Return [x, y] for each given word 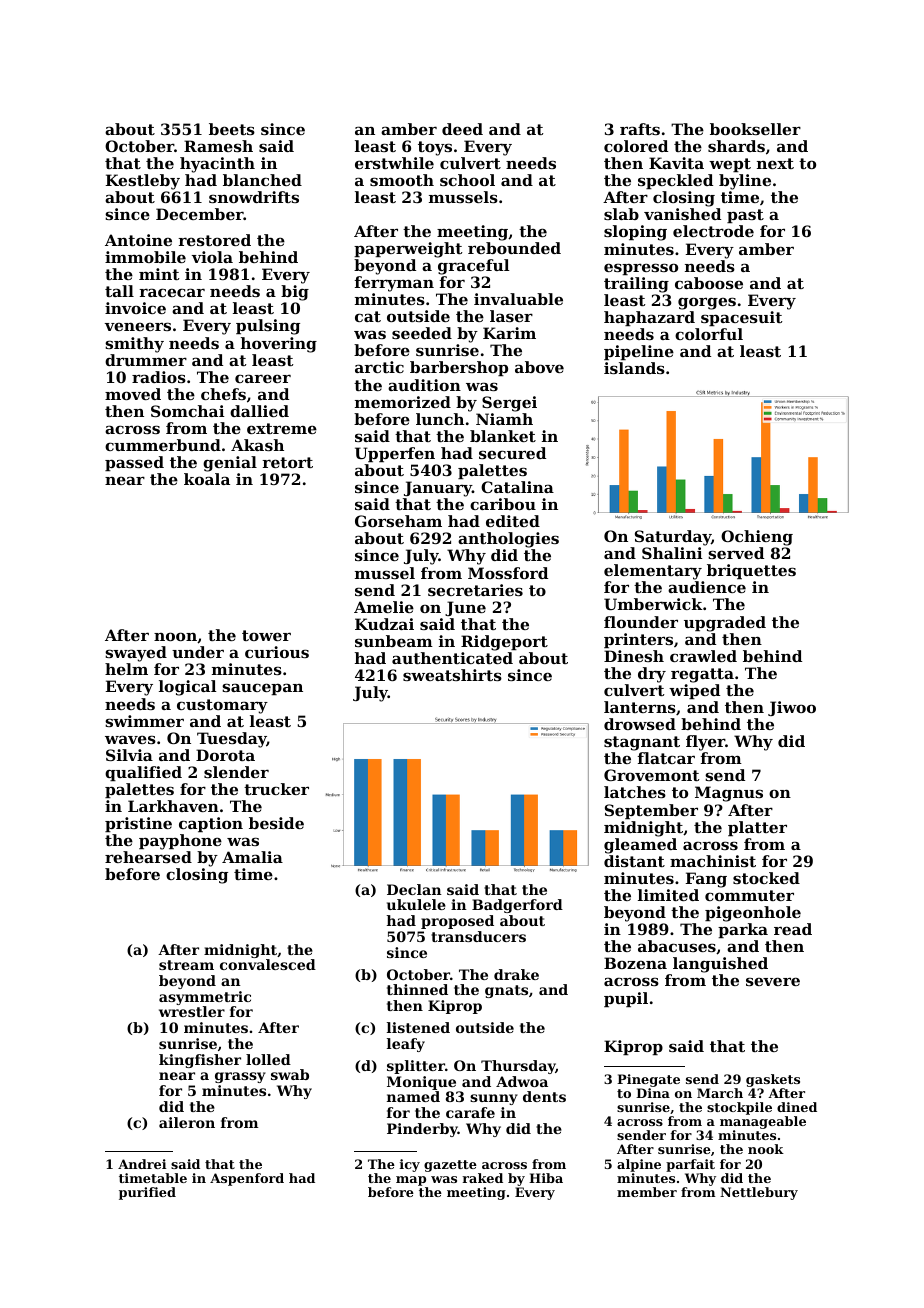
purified [147, 1193]
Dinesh [634, 656]
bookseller [755, 129]
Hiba [546, 1178]
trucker [276, 789]
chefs [223, 394]
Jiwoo [792, 708]
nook [766, 1149]
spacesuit [741, 318]
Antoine [138, 240]
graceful [473, 267]
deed [462, 129]
